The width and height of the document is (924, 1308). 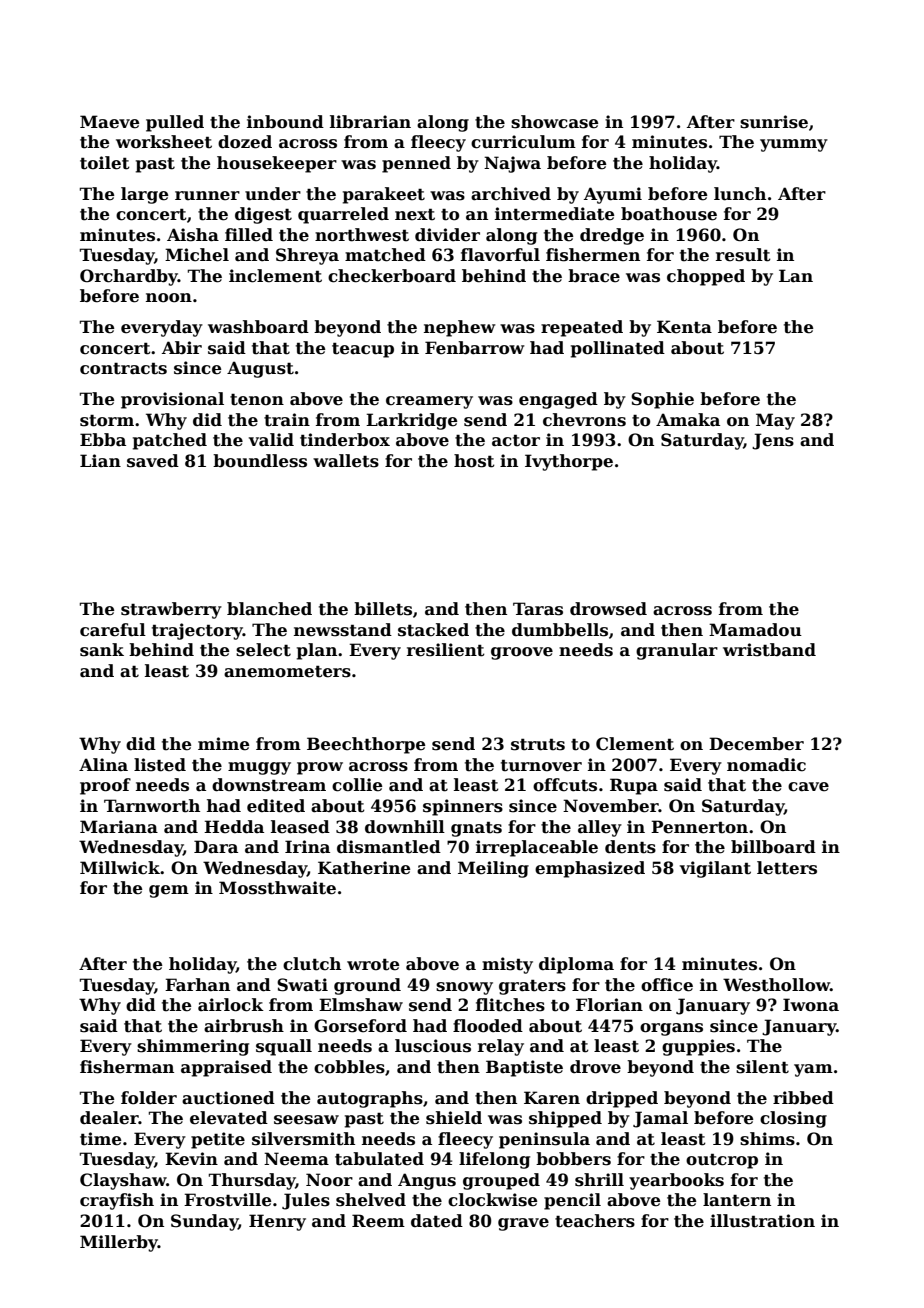 What do you see at coordinates (715, 869) in the document?
I see `vigilant` at bounding box center [715, 869].
